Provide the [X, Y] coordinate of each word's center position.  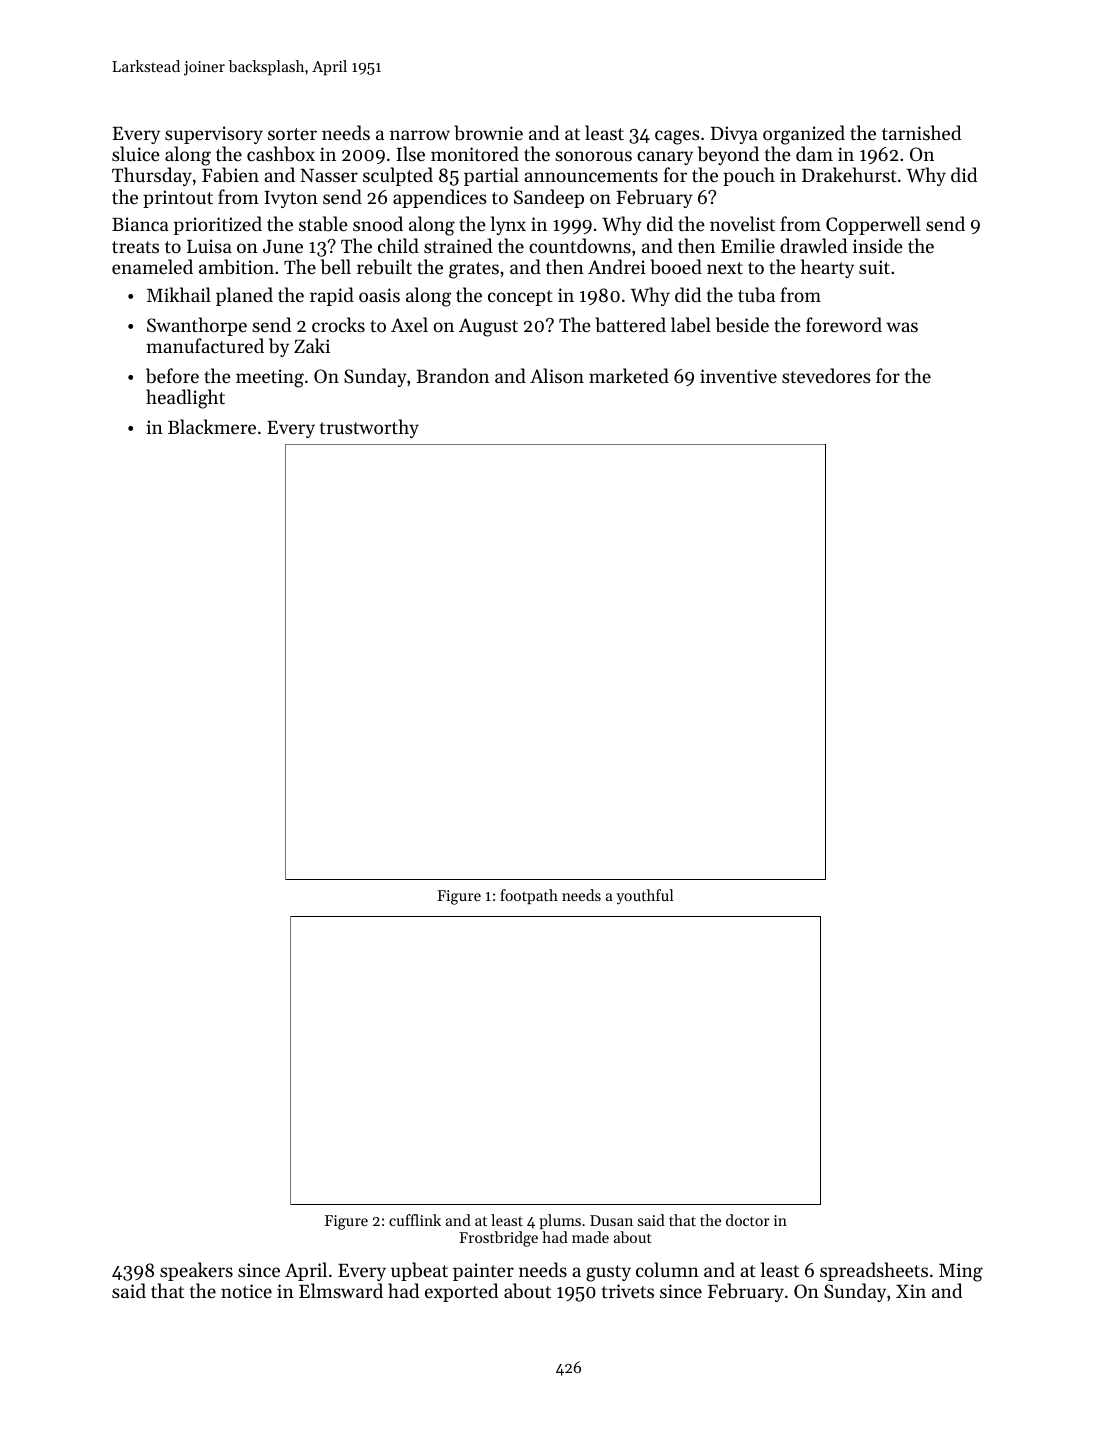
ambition [236, 266]
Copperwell [873, 225]
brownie [488, 132]
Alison [557, 375]
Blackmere [212, 426]
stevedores [826, 375]
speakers [196, 1271]
